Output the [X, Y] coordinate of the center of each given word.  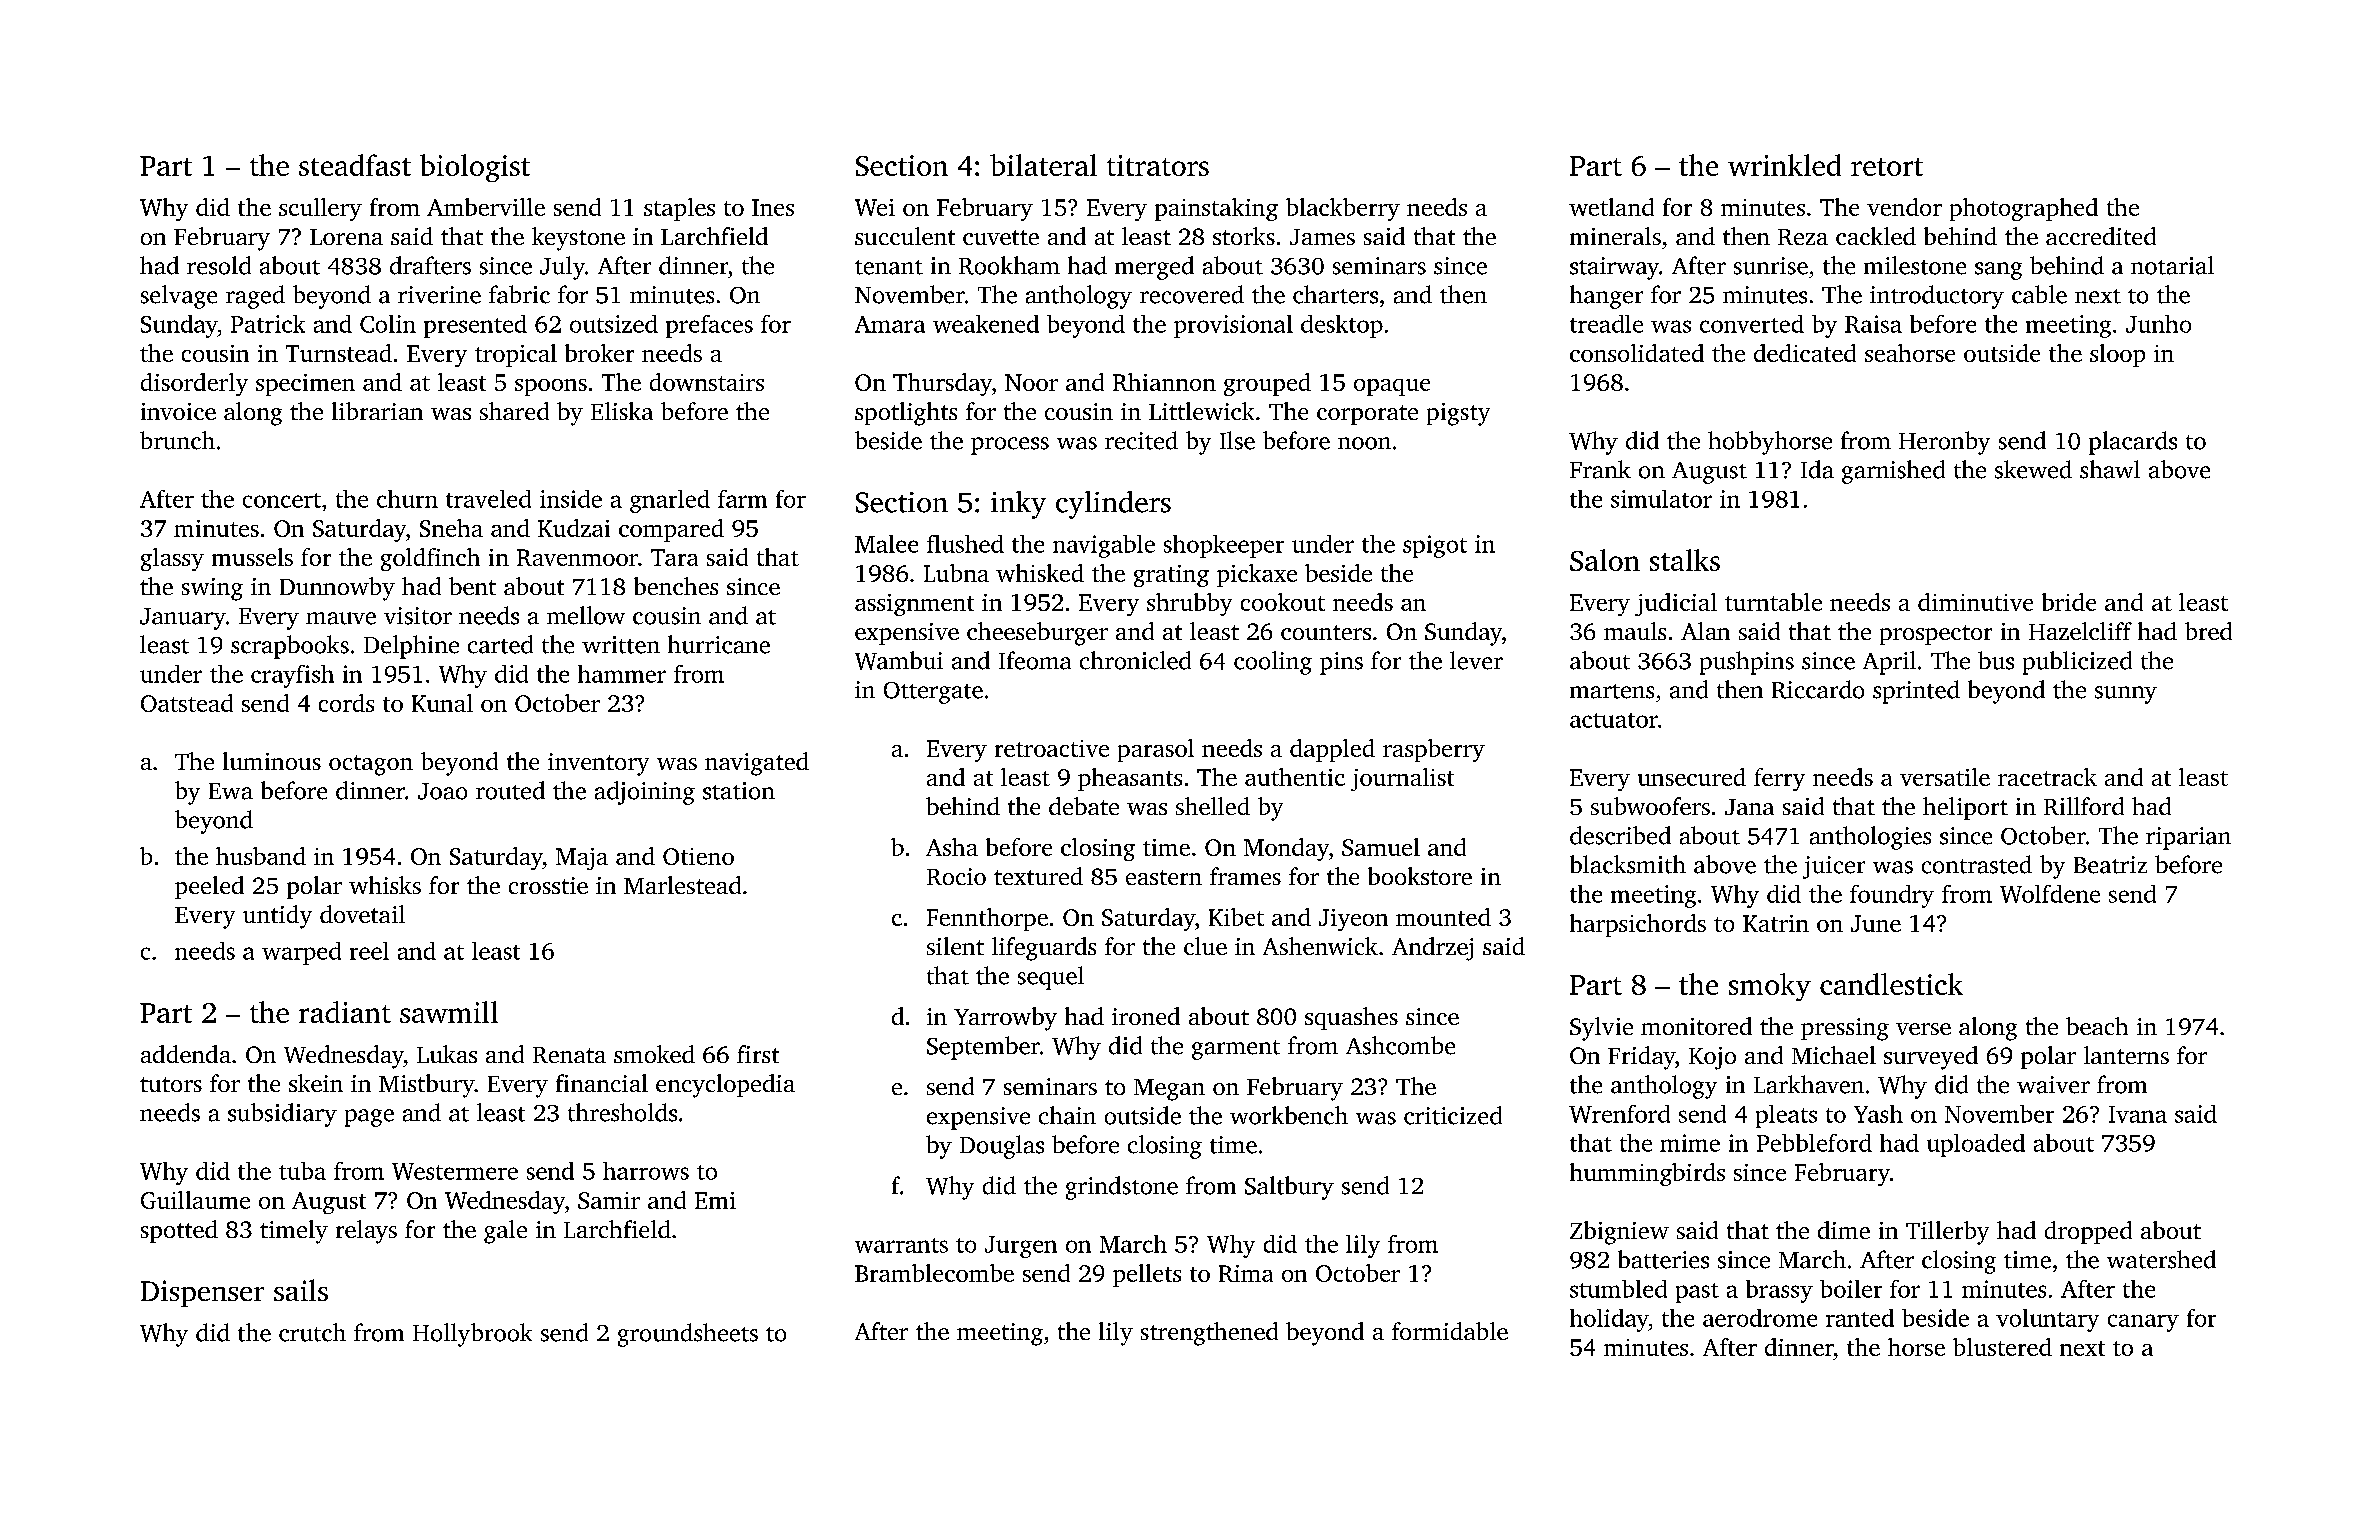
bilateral [1043, 165]
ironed [1146, 1016]
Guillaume [195, 1200]
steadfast [355, 165]
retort [1887, 167]
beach [2097, 1026]
